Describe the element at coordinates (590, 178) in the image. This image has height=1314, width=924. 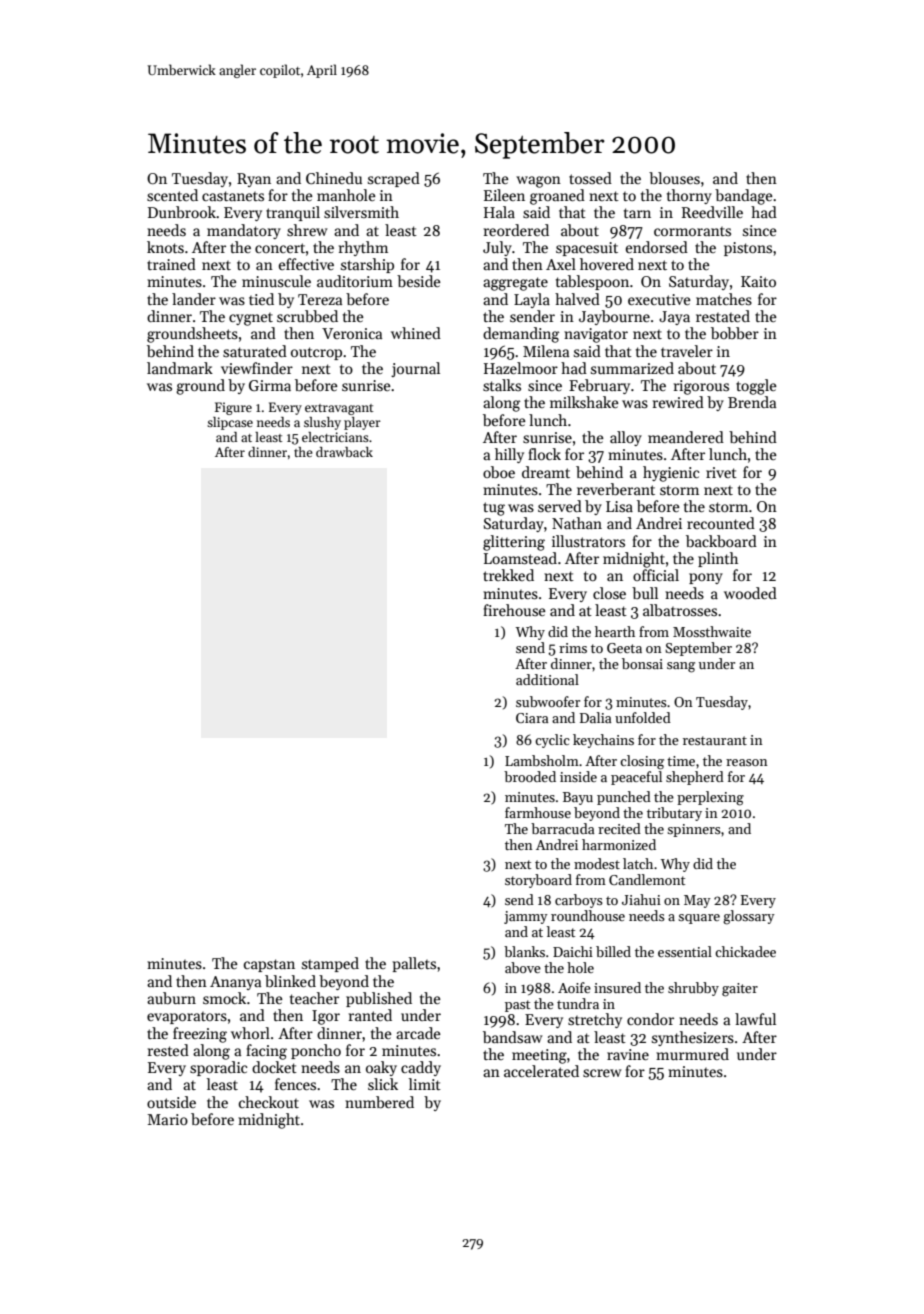
I see `tossed` at that location.
